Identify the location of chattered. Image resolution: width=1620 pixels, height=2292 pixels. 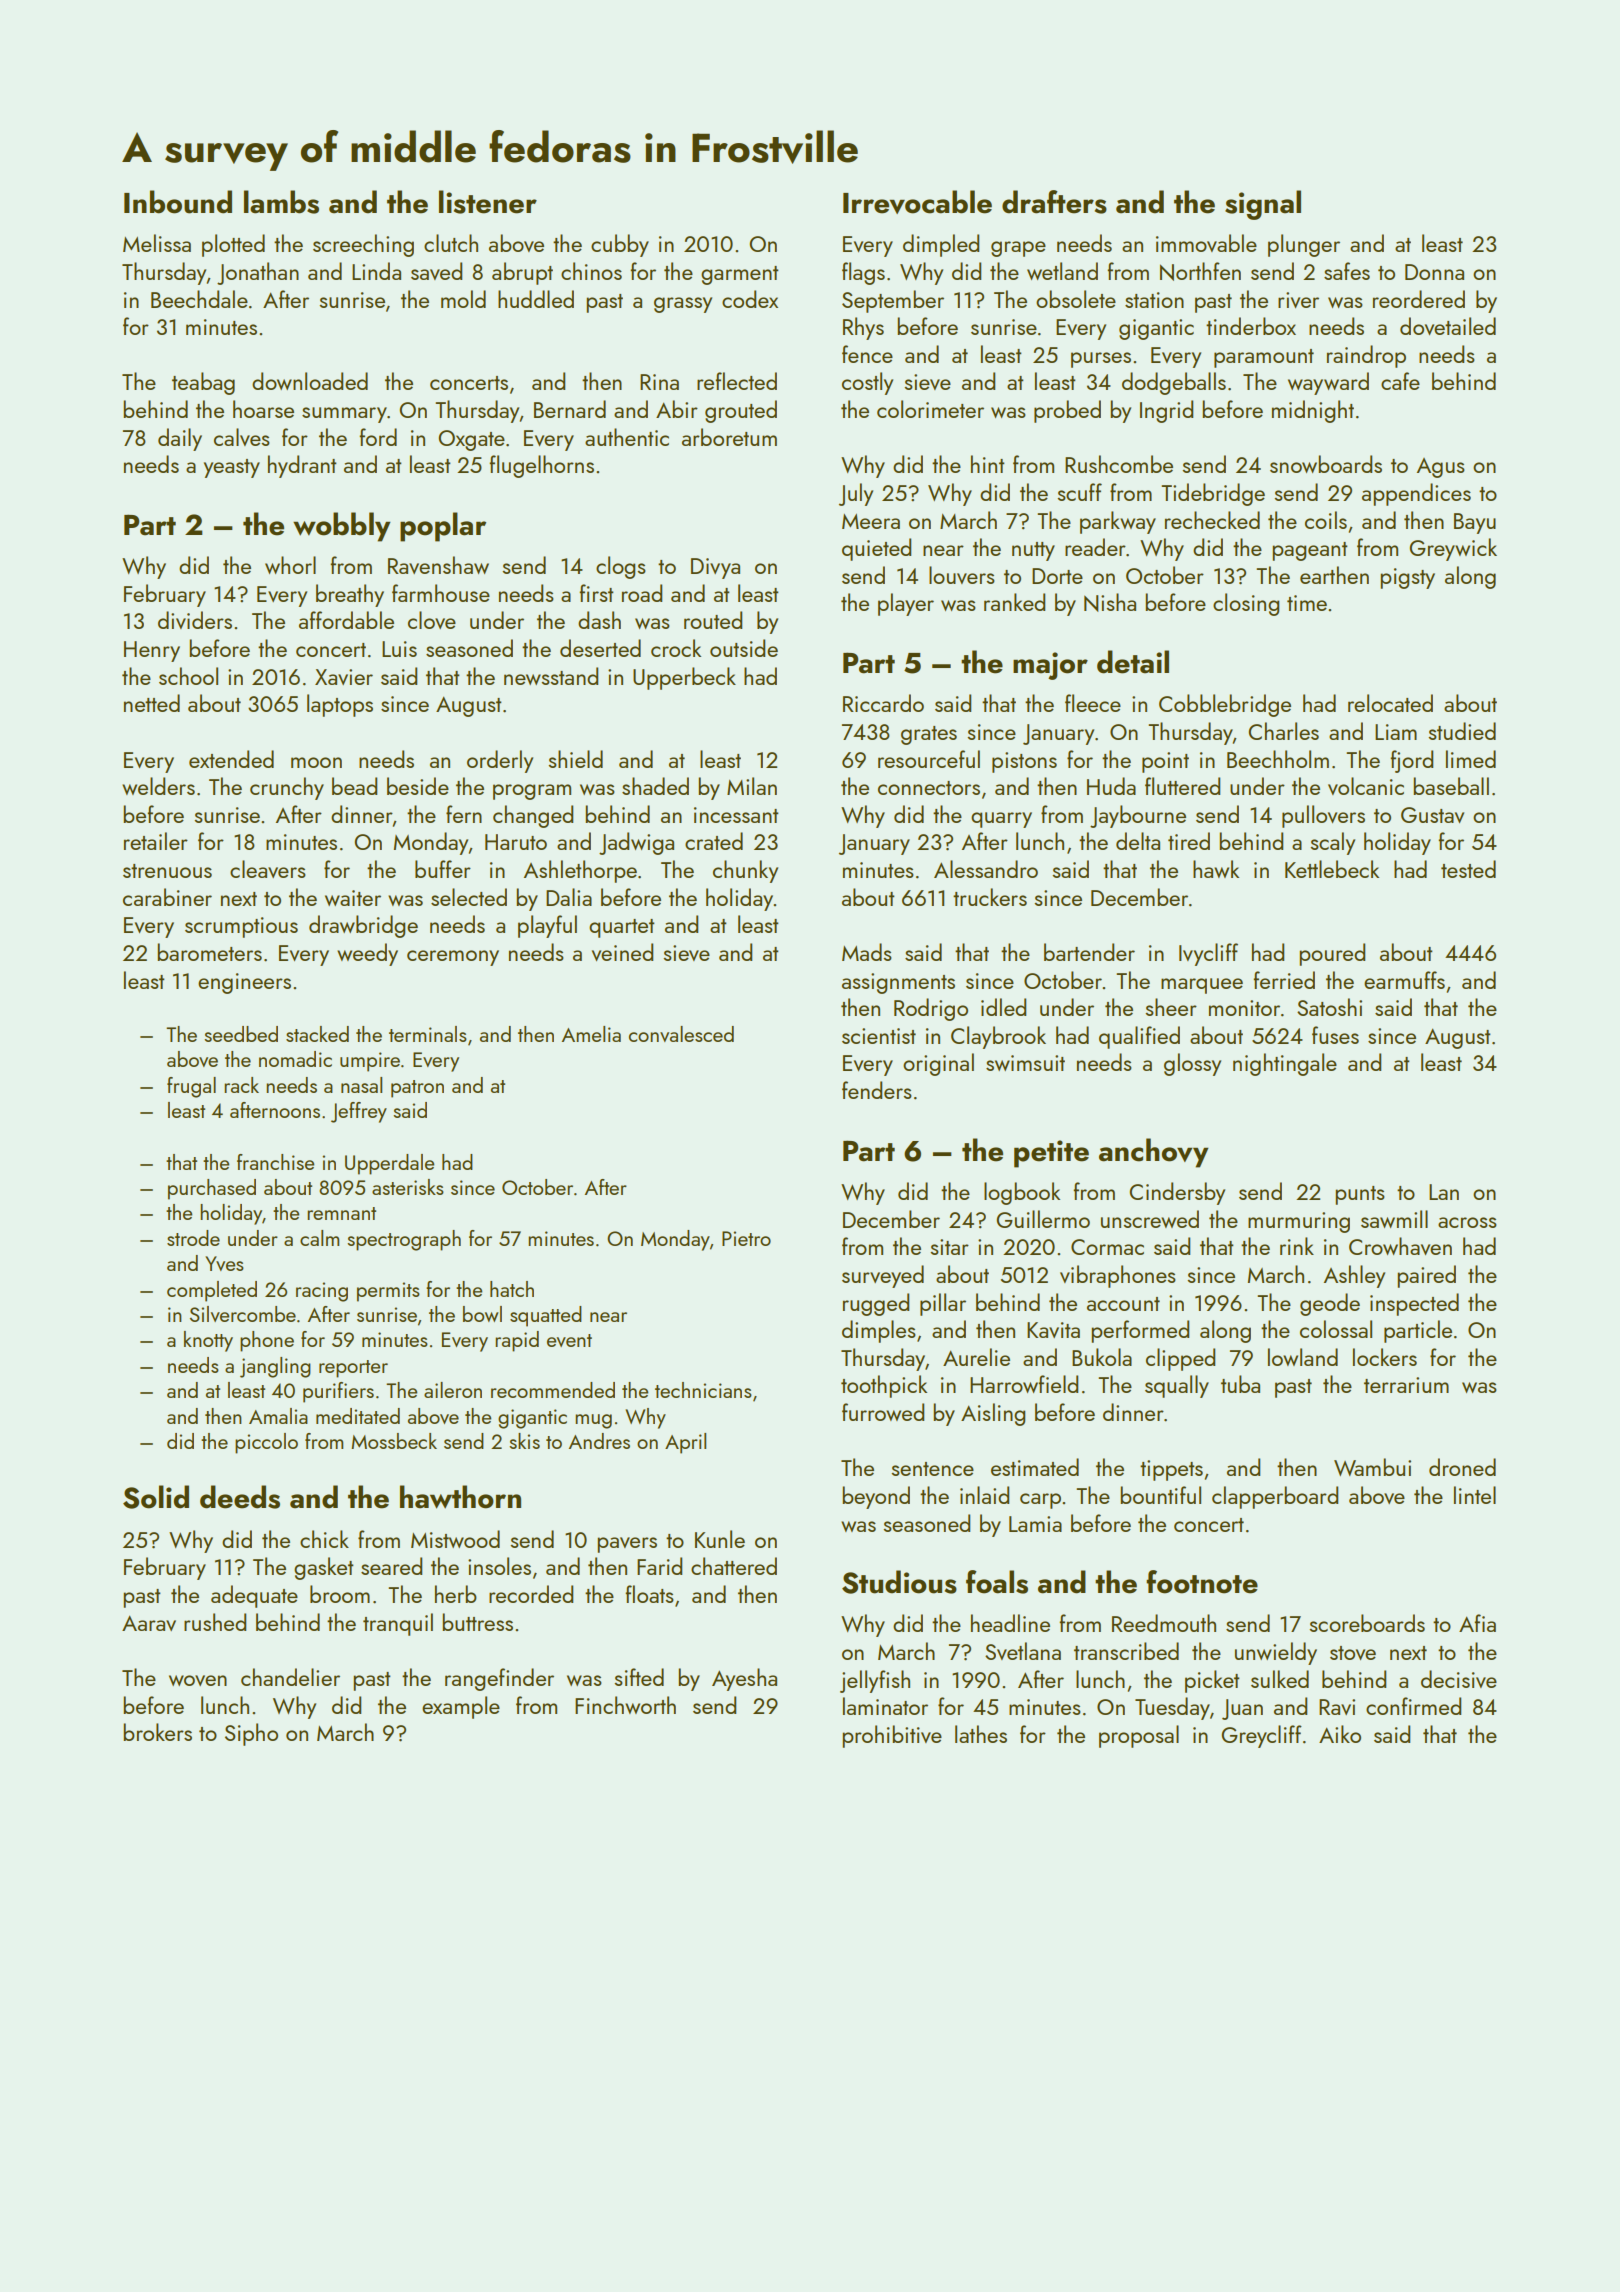
(734, 1566).
